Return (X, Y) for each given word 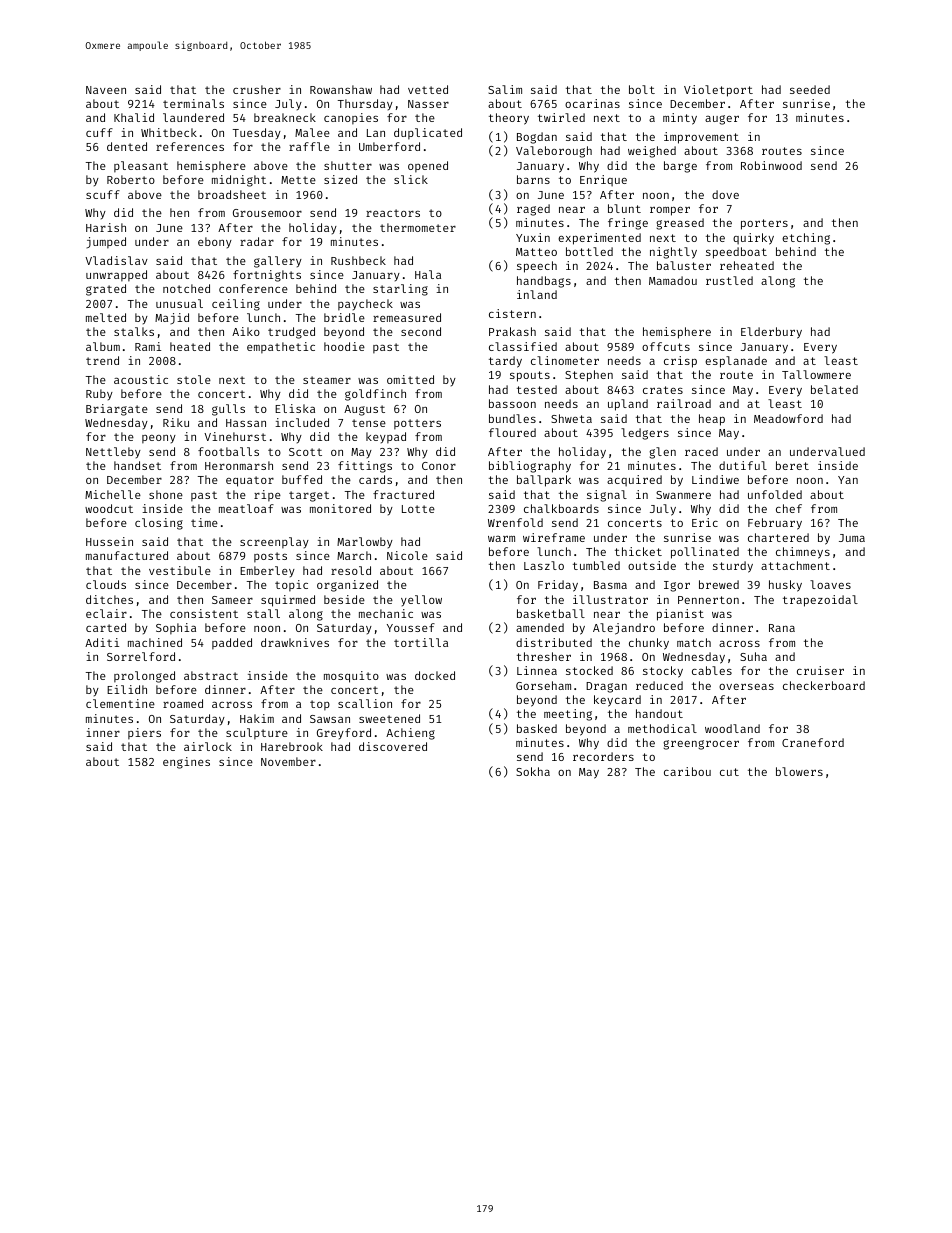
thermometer (418, 227)
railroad (684, 403)
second (421, 331)
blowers (799, 771)
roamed (183, 703)
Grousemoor (267, 213)
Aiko (246, 331)
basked (537, 728)
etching (806, 239)
